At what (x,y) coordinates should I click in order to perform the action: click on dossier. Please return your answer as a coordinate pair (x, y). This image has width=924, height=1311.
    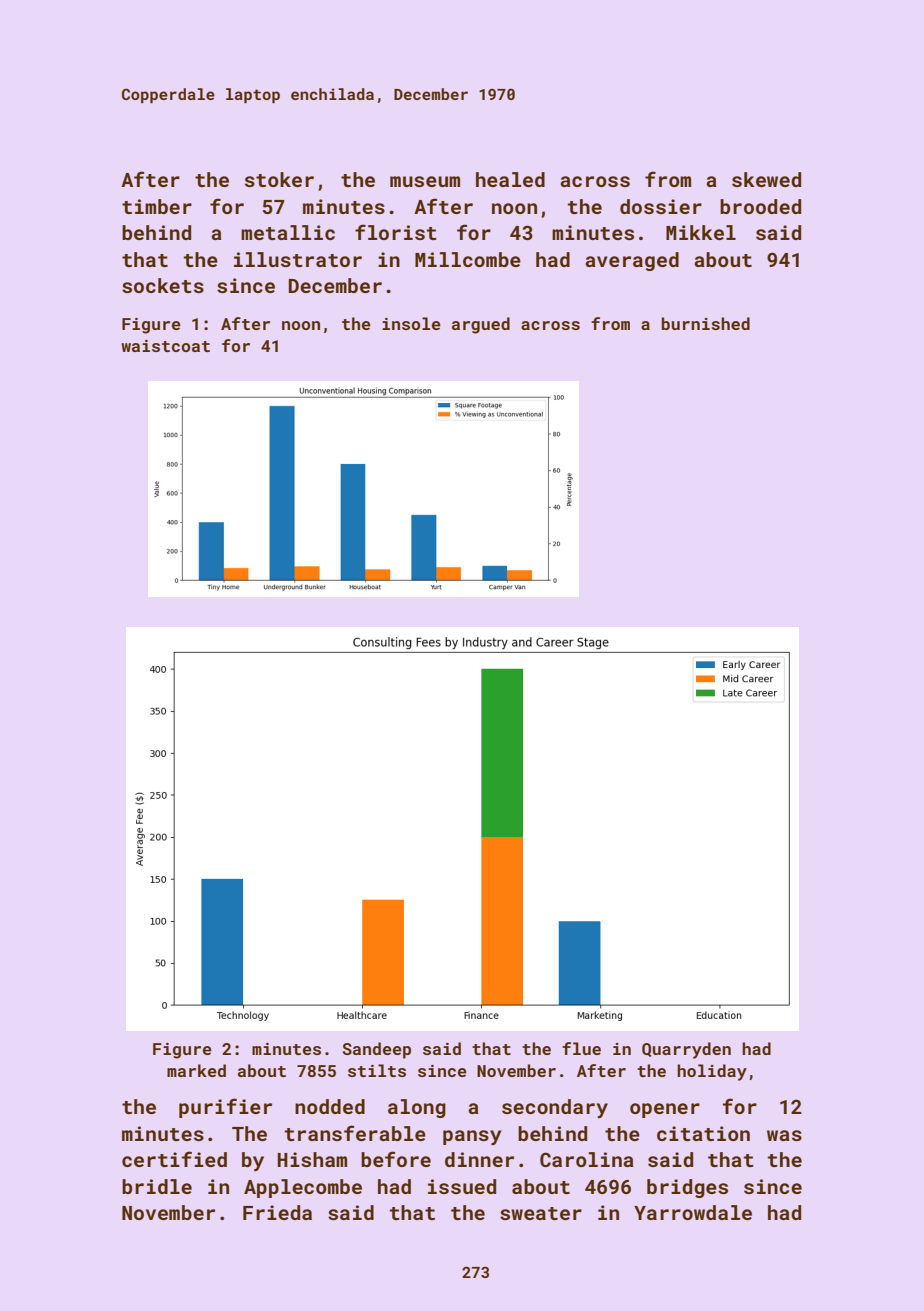
    Looking at the image, I should click on (661, 206).
